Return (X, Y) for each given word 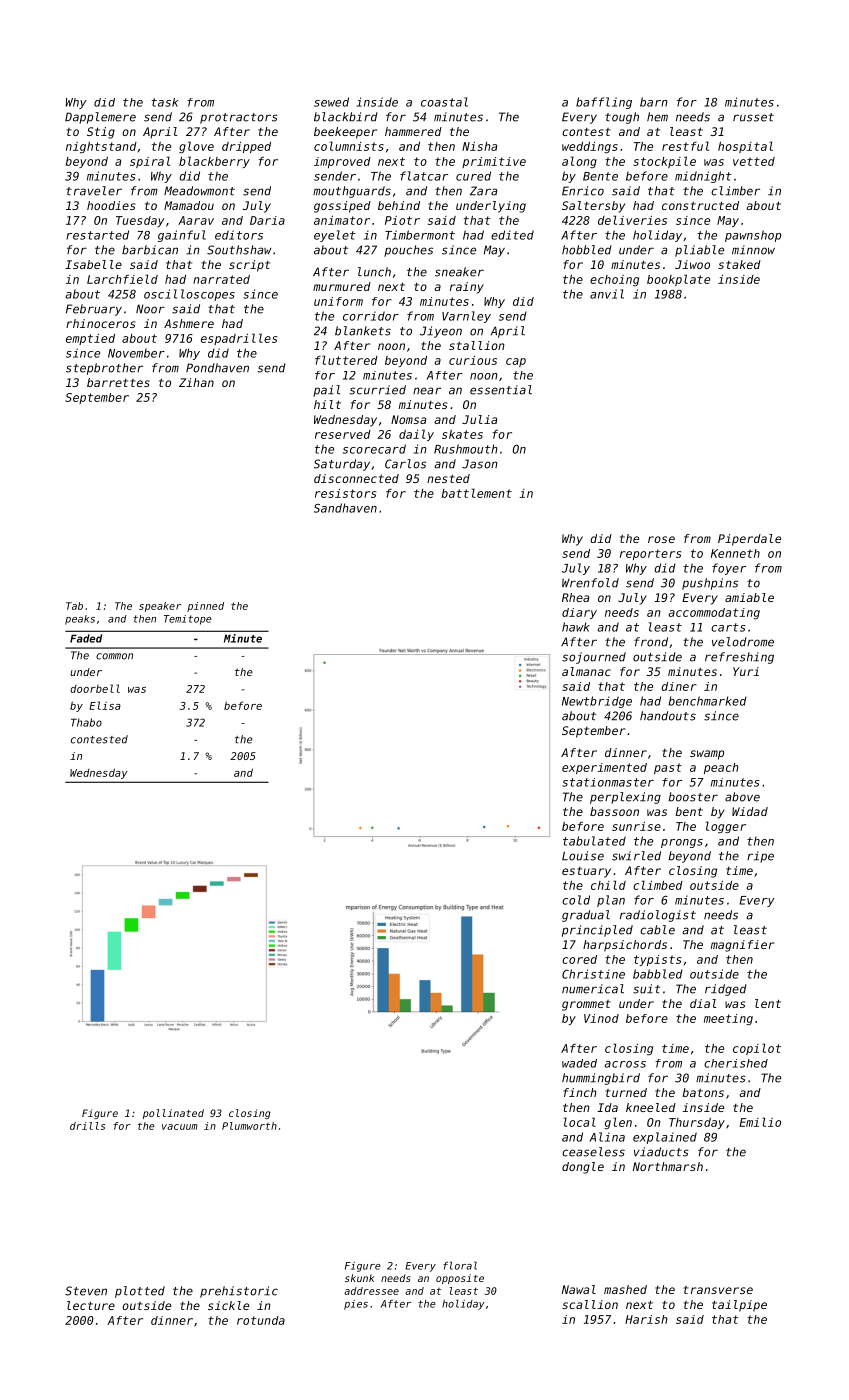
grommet (586, 1005)
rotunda (261, 1320)
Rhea (575, 597)
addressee (371, 1291)
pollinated (173, 1114)
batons (703, 1092)
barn (654, 102)
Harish (646, 1319)
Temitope (188, 620)
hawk (576, 627)
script (249, 266)
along (579, 162)
